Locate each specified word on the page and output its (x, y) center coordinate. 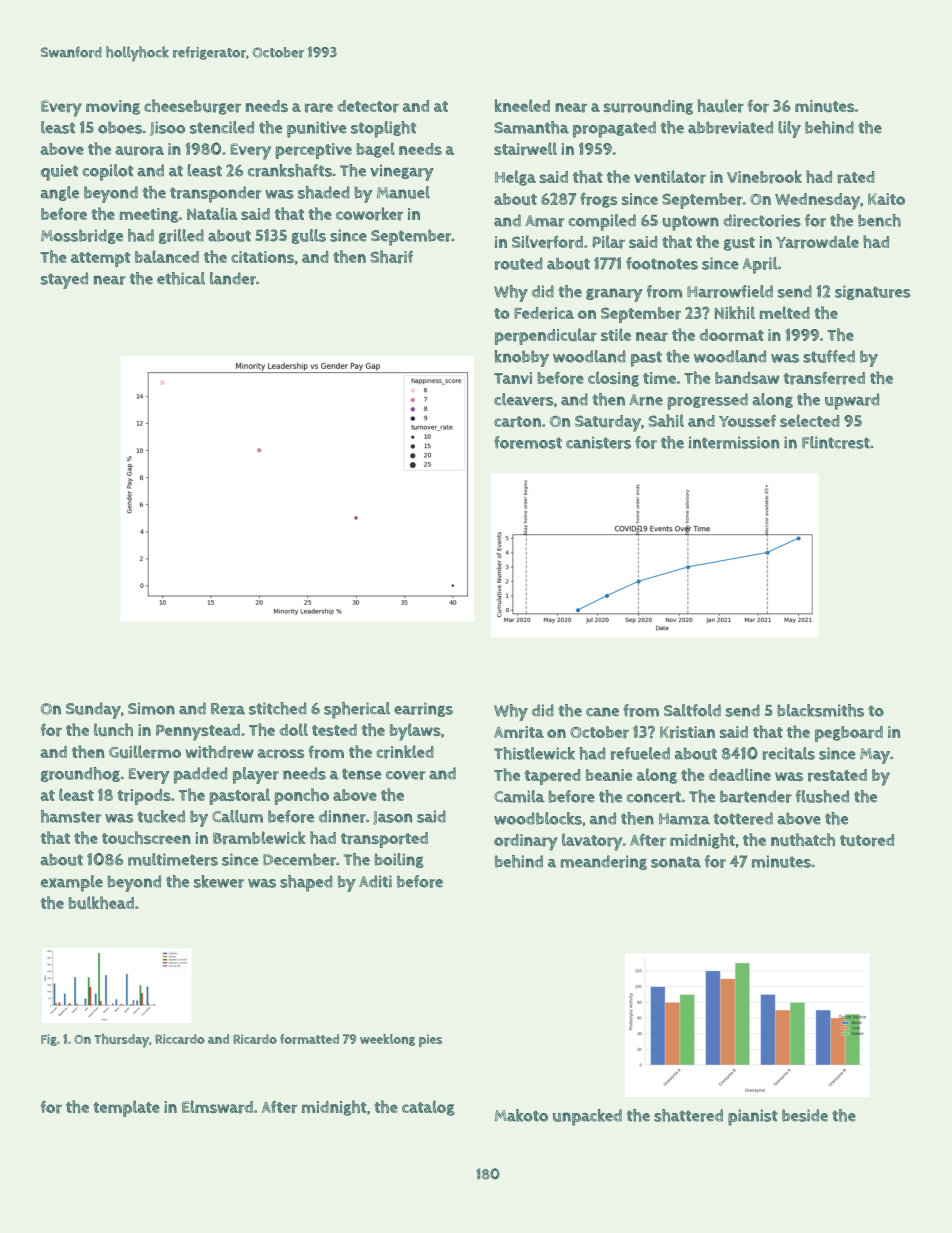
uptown (690, 223)
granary (614, 295)
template (126, 1108)
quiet (59, 172)
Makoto (521, 1115)
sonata (676, 862)
